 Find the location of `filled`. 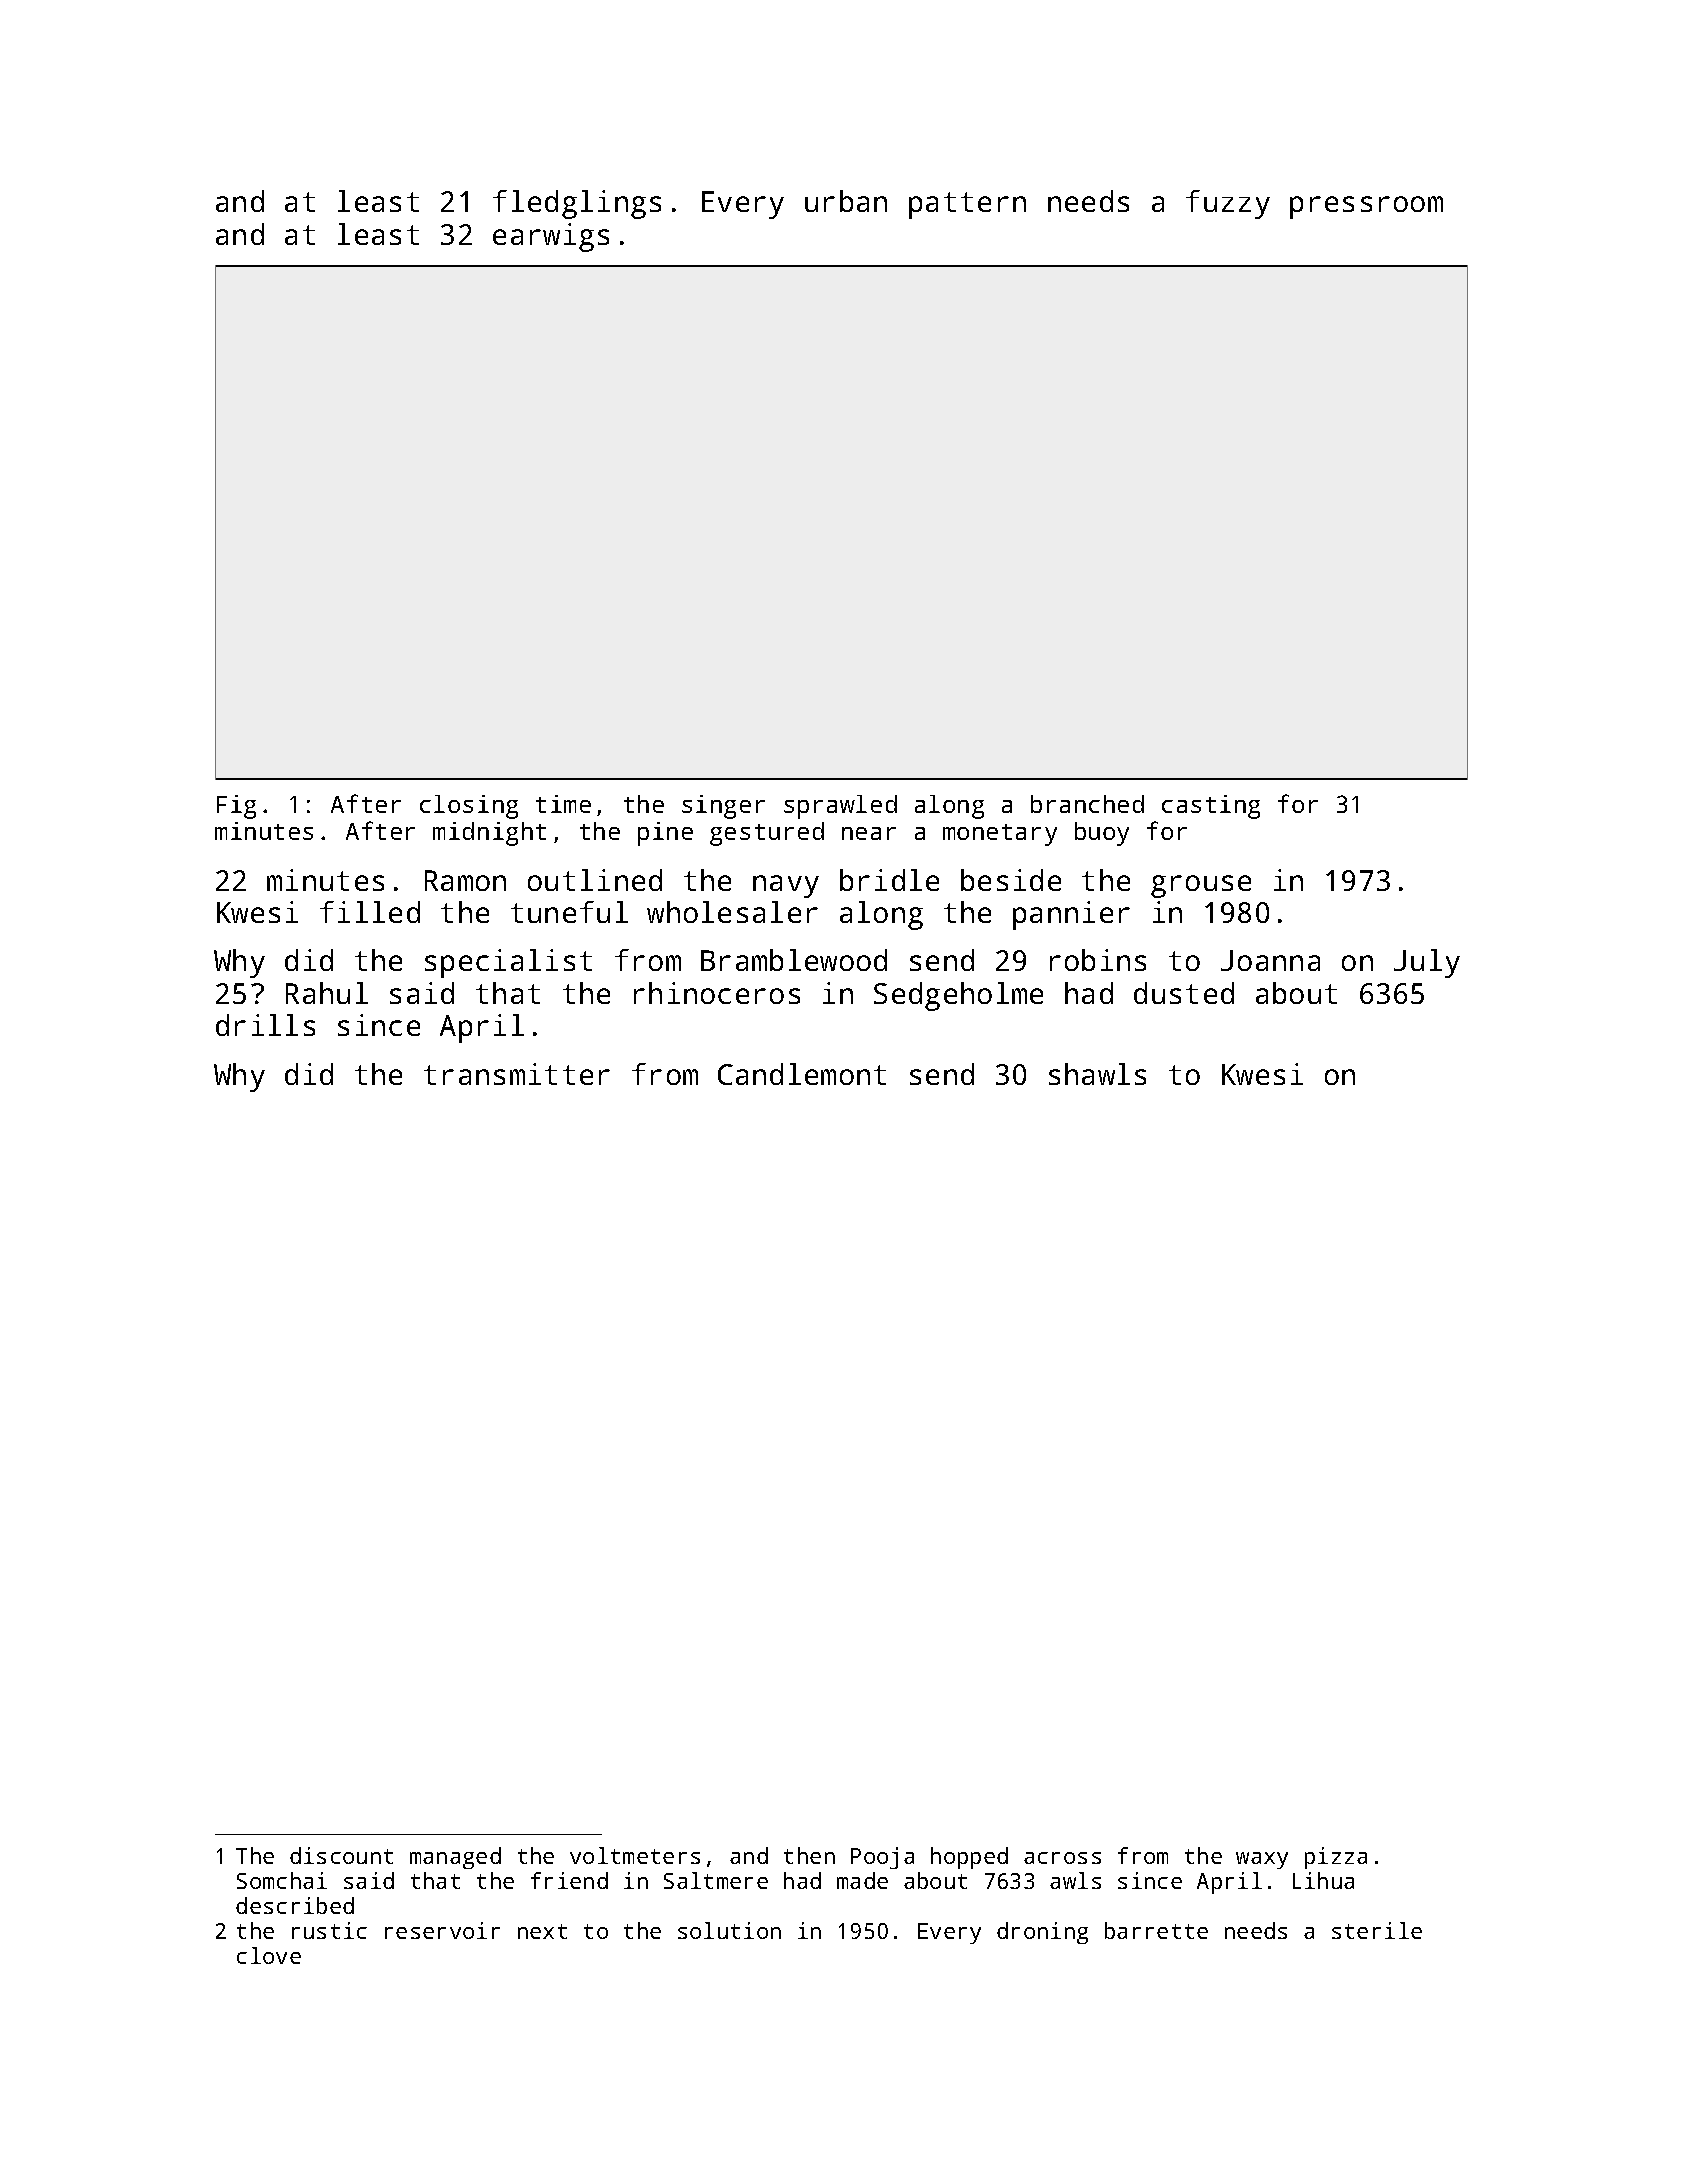

filled is located at coordinates (370, 912).
